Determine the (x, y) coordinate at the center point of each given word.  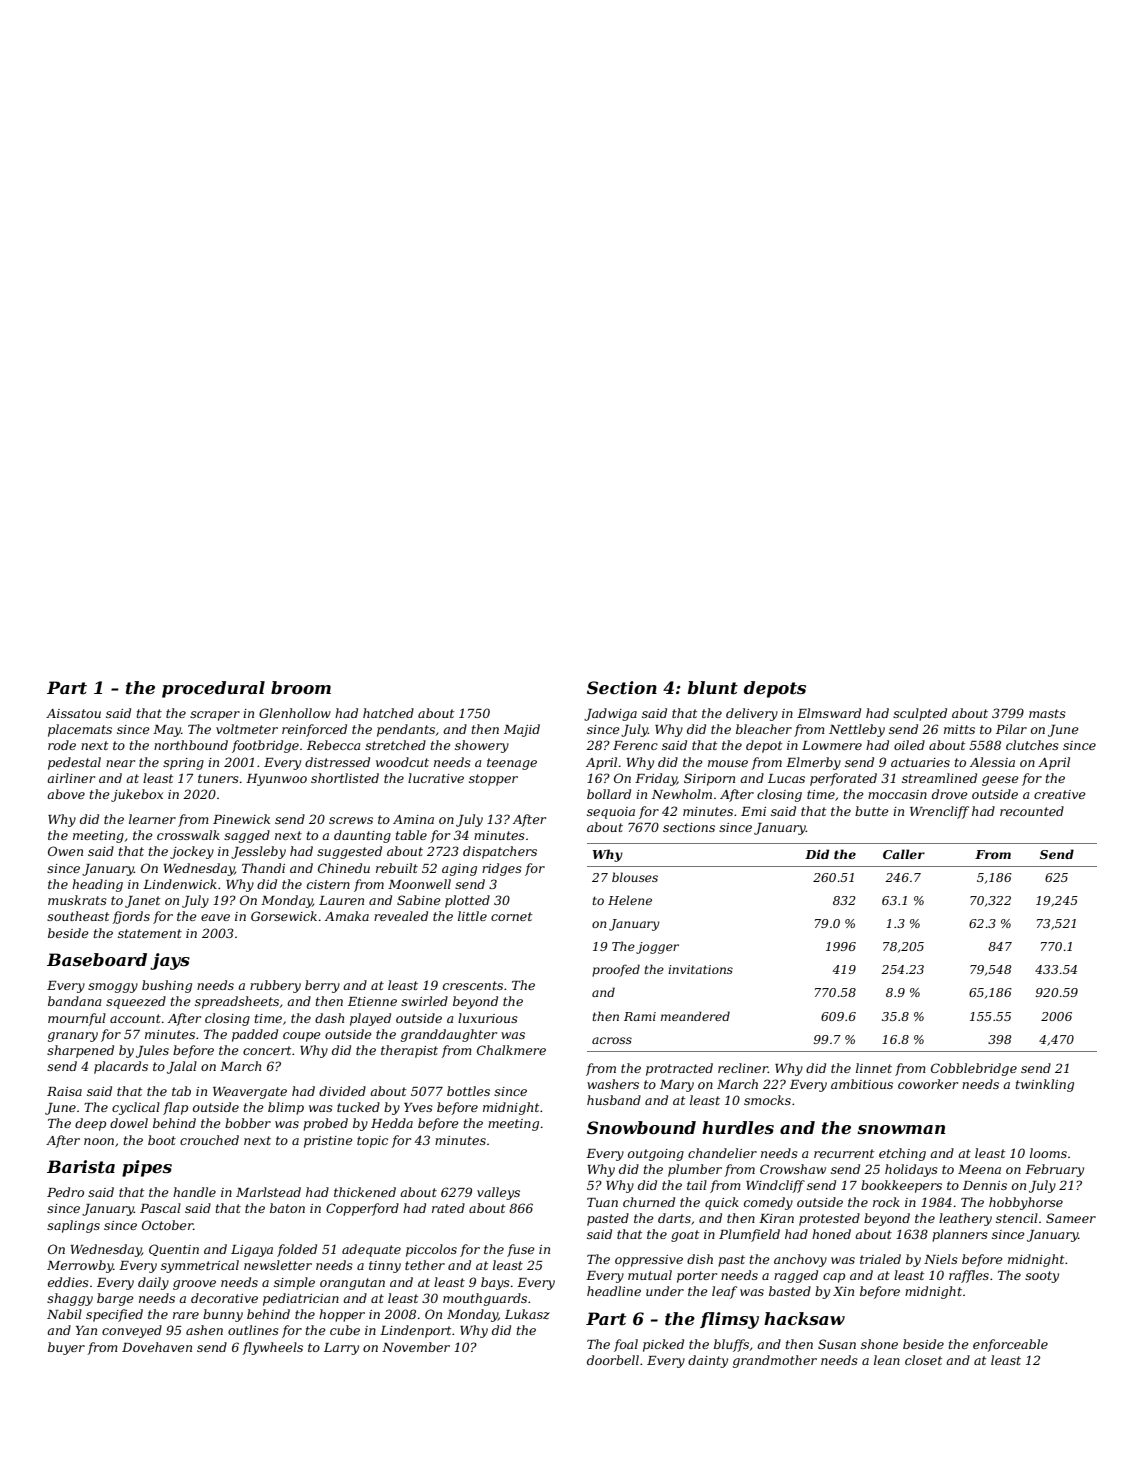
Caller (904, 854)
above (66, 794)
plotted (467, 901)
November (416, 1347)
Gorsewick (284, 916)
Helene (630, 900)
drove (949, 794)
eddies (68, 1282)
